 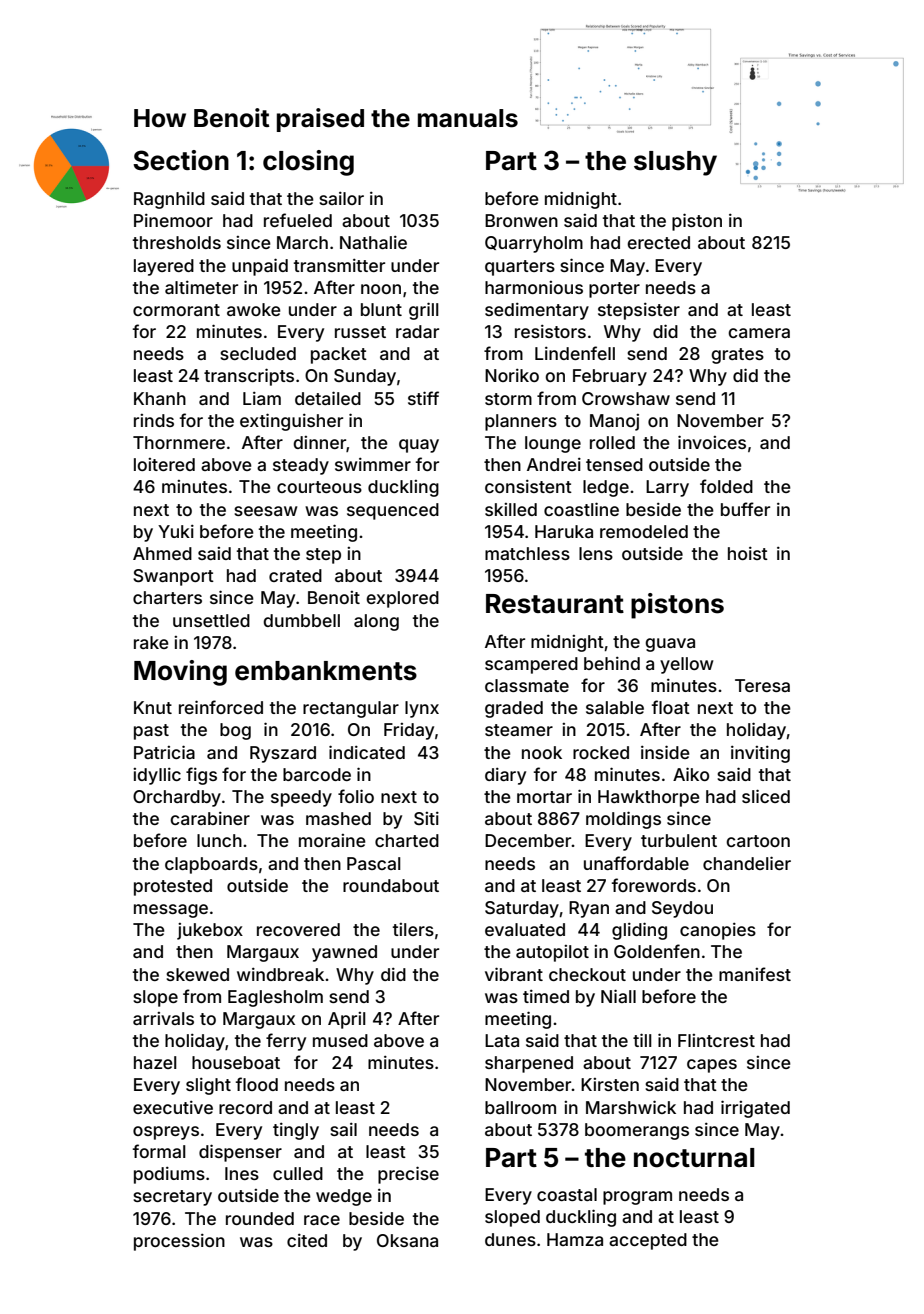 What do you see at coordinates (301, 620) in the document?
I see `dumbbell` at bounding box center [301, 620].
